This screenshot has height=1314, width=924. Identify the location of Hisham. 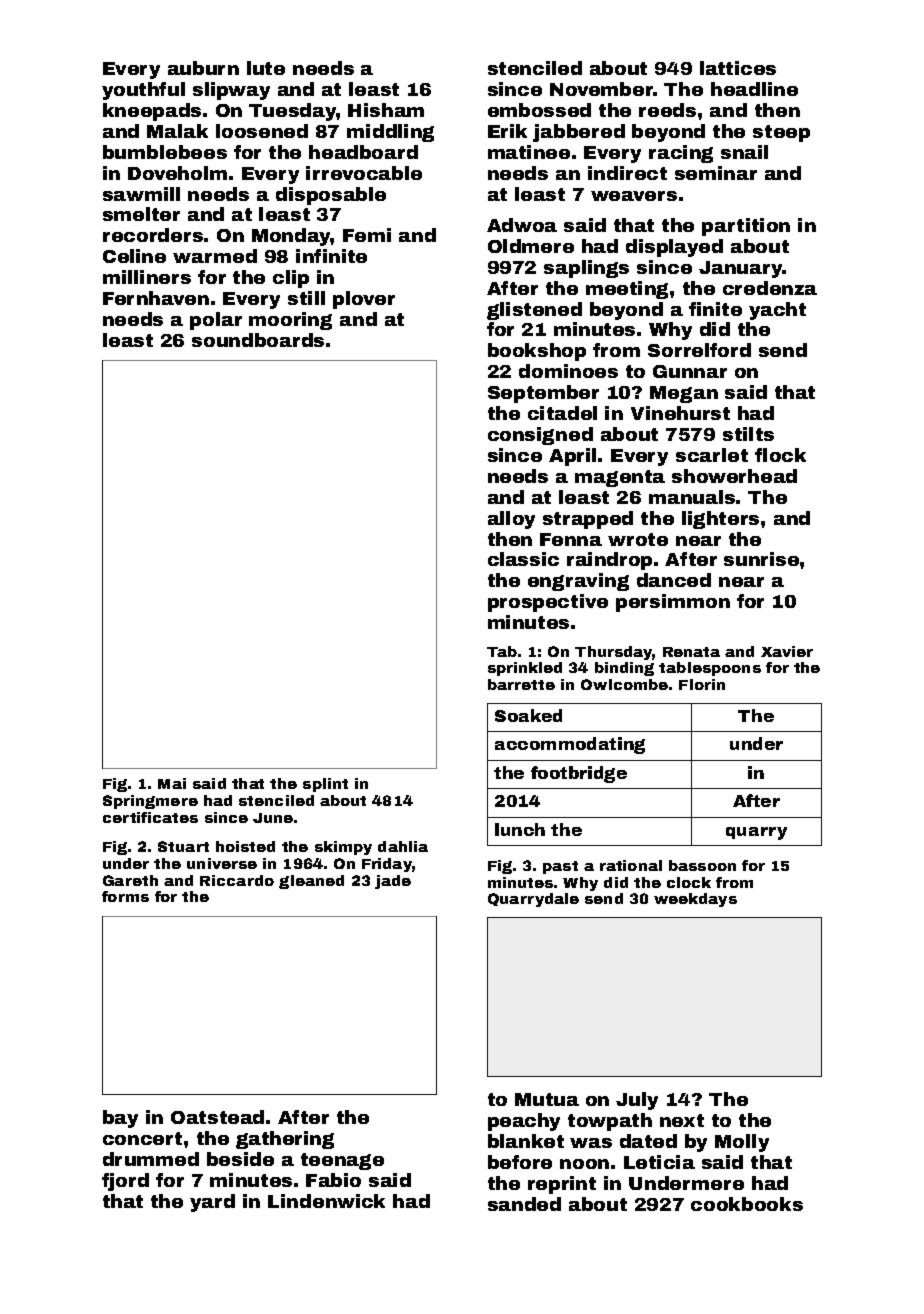
(386, 110).
